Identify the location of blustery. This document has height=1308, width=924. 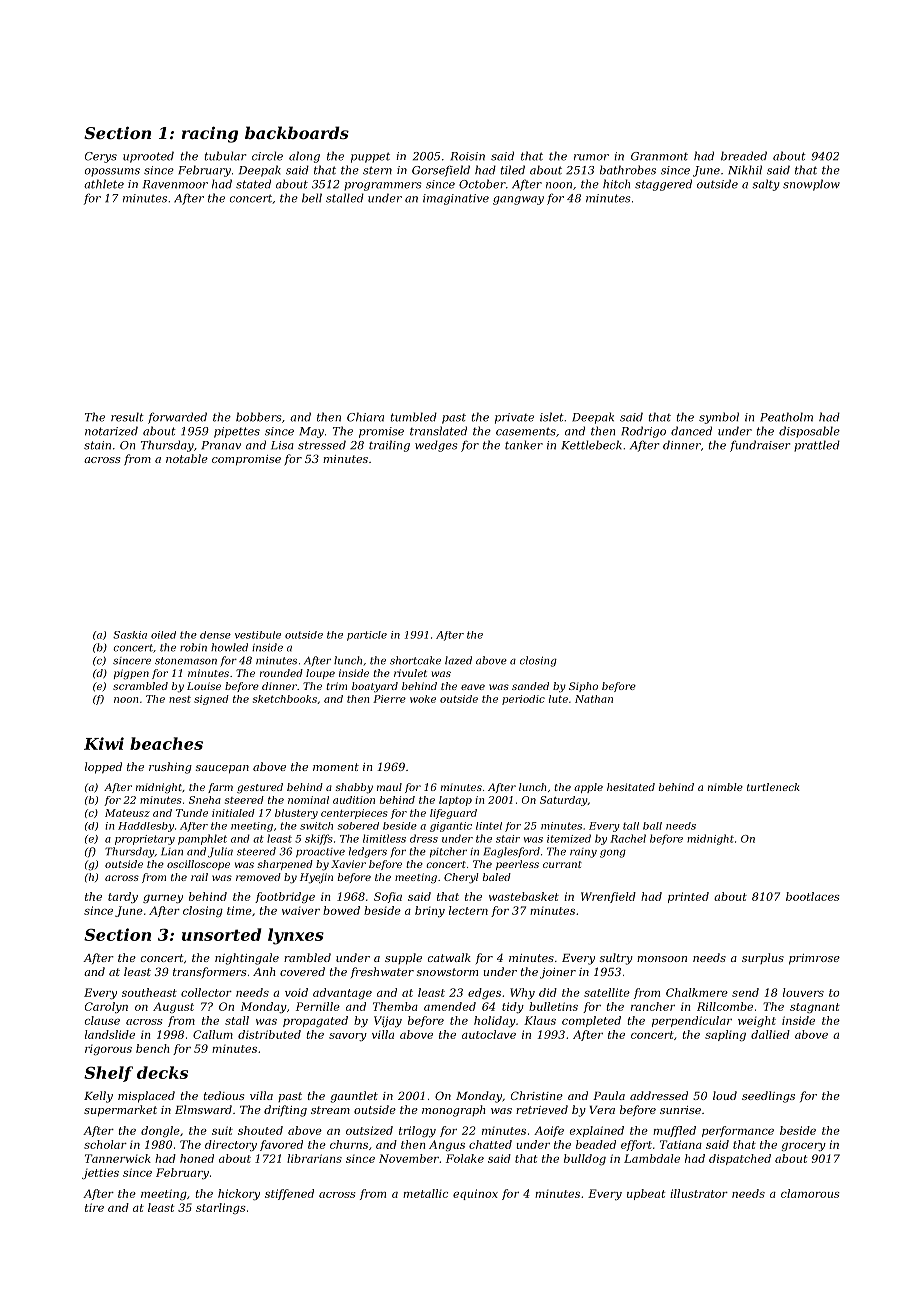
(296, 814).
